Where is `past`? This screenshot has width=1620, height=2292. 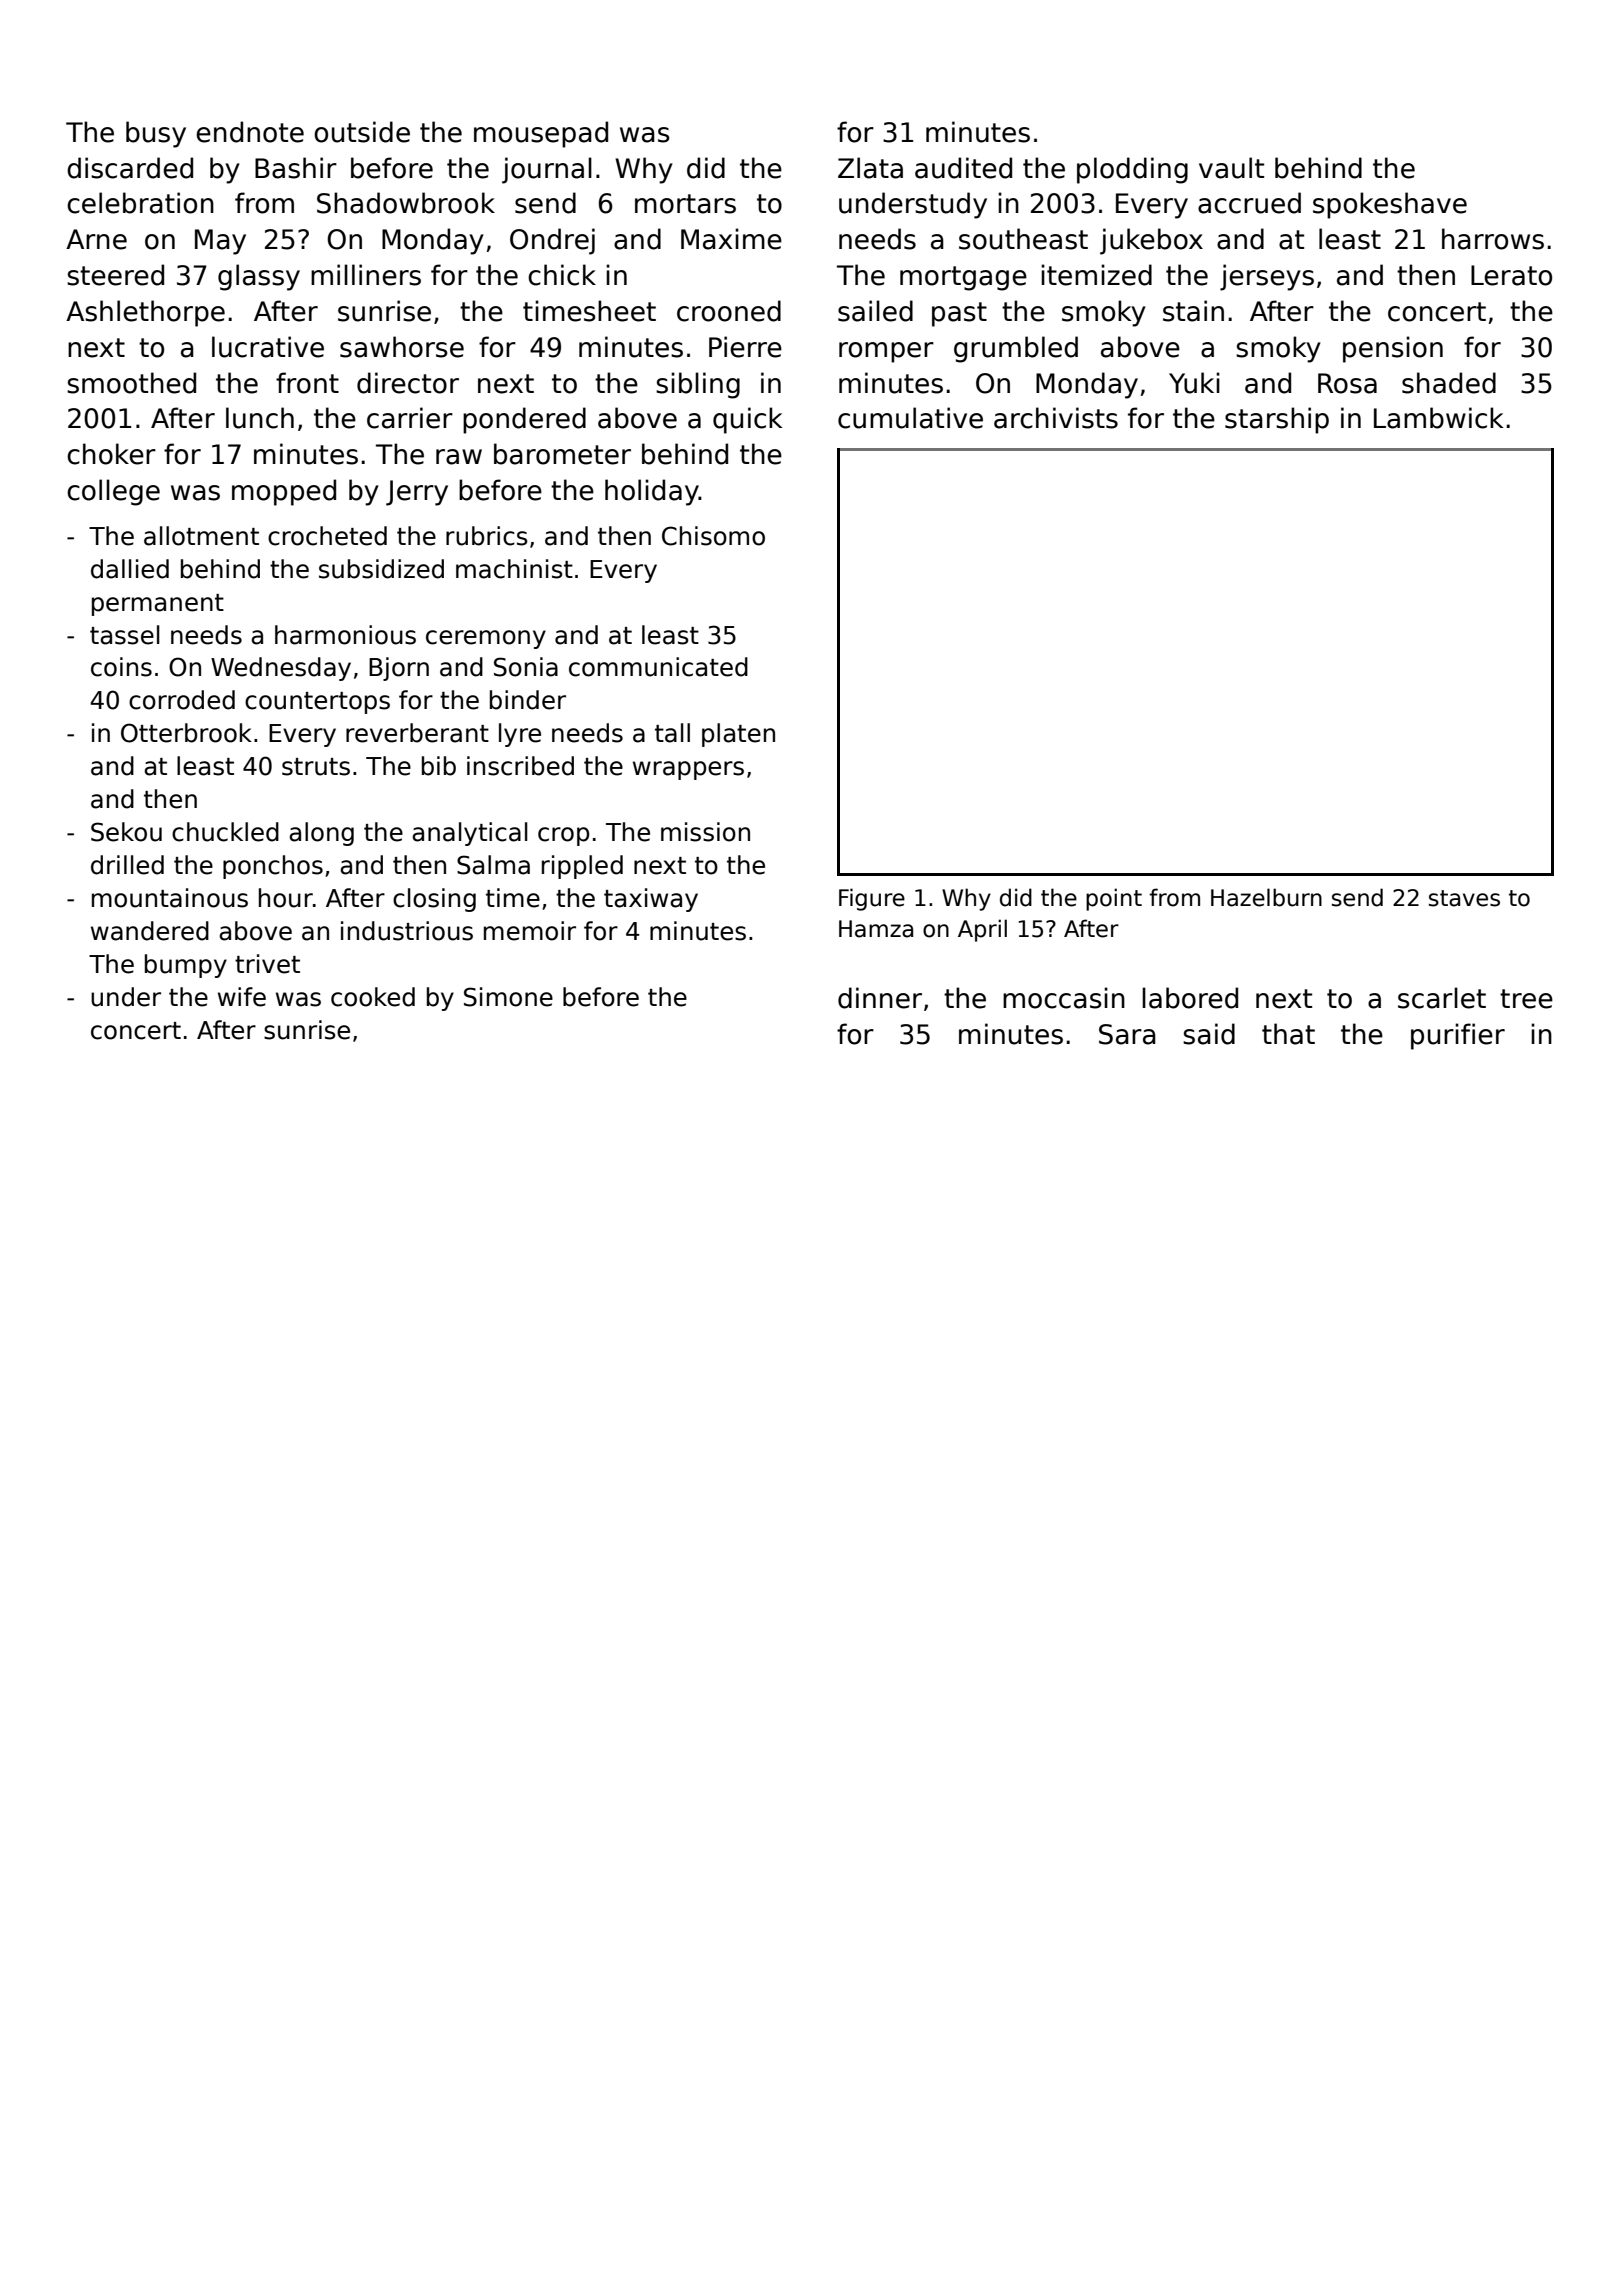
past is located at coordinates (959, 314).
